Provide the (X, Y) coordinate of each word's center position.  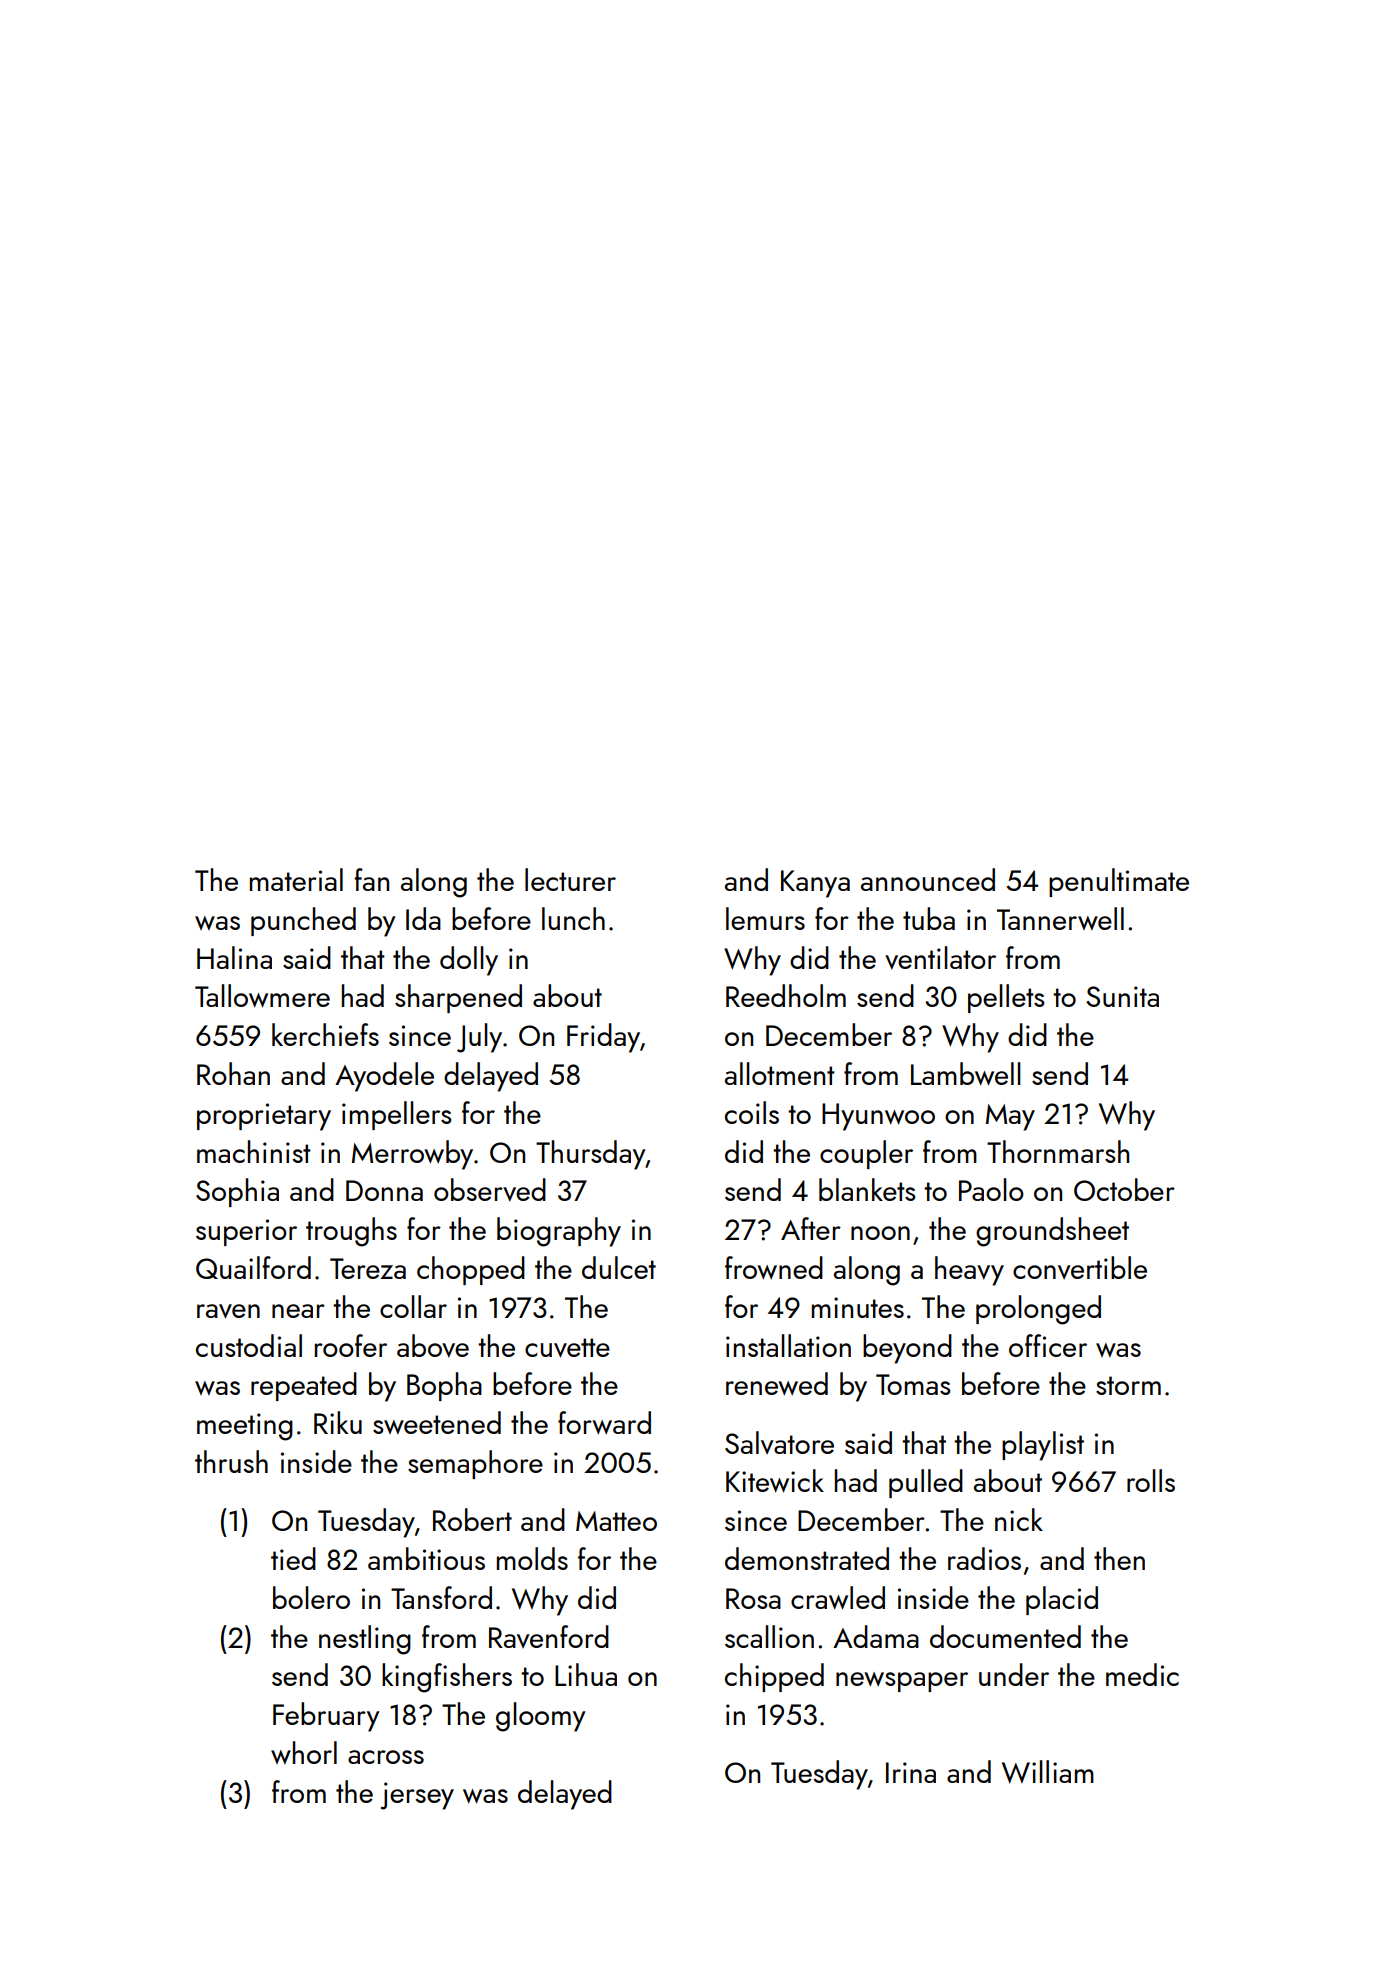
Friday (603, 1038)
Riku (338, 1422)
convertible (1080, 1267)
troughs (351, 1232)
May (1010, 1117)
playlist (1043, 1446)
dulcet (619, 1267)
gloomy (541, 1717)
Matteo (616, 1521)
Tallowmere (262, 996)
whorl (304, 1752)
